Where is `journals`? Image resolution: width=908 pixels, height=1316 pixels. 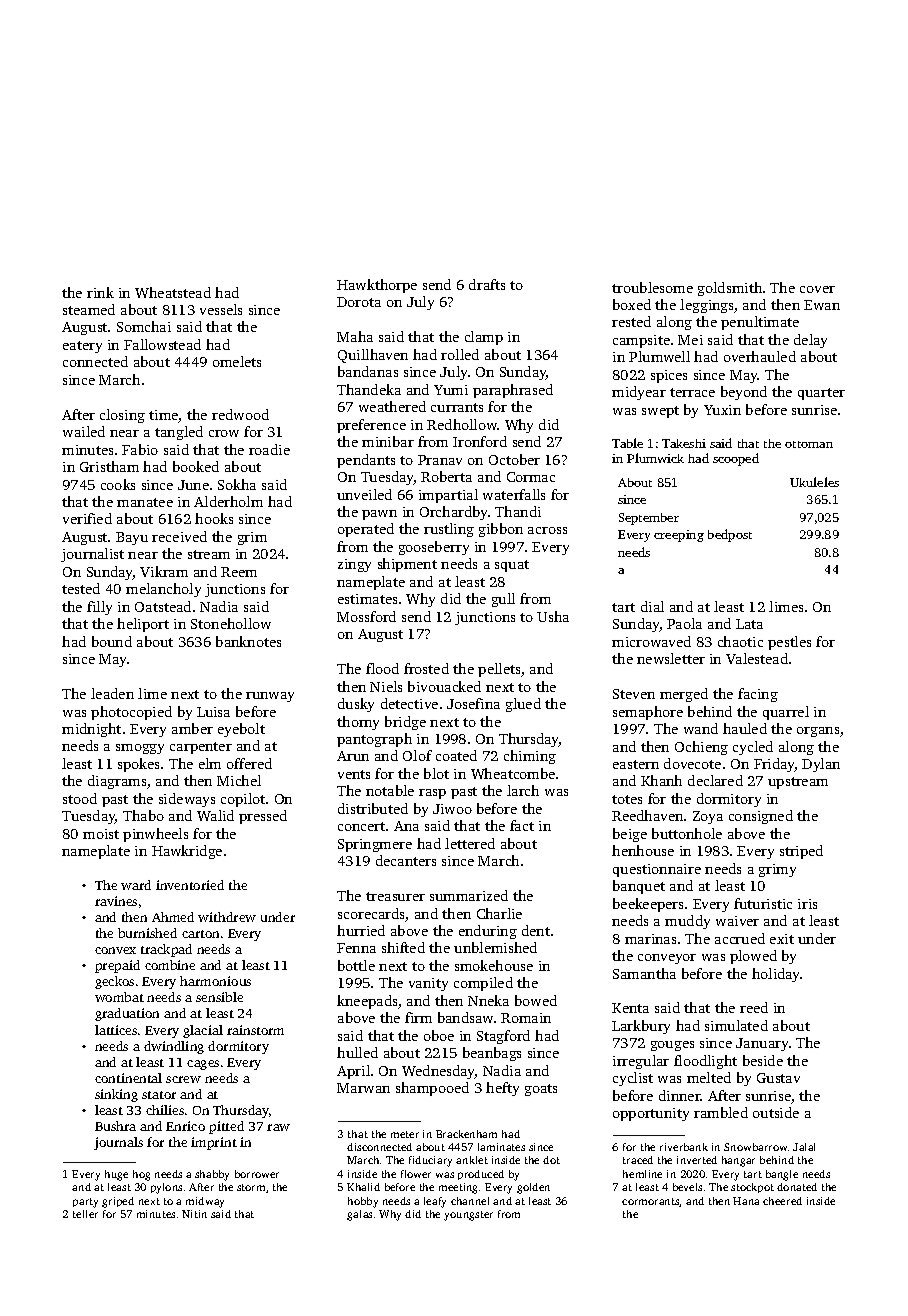
journals is located at coordinates (118, 1143).
